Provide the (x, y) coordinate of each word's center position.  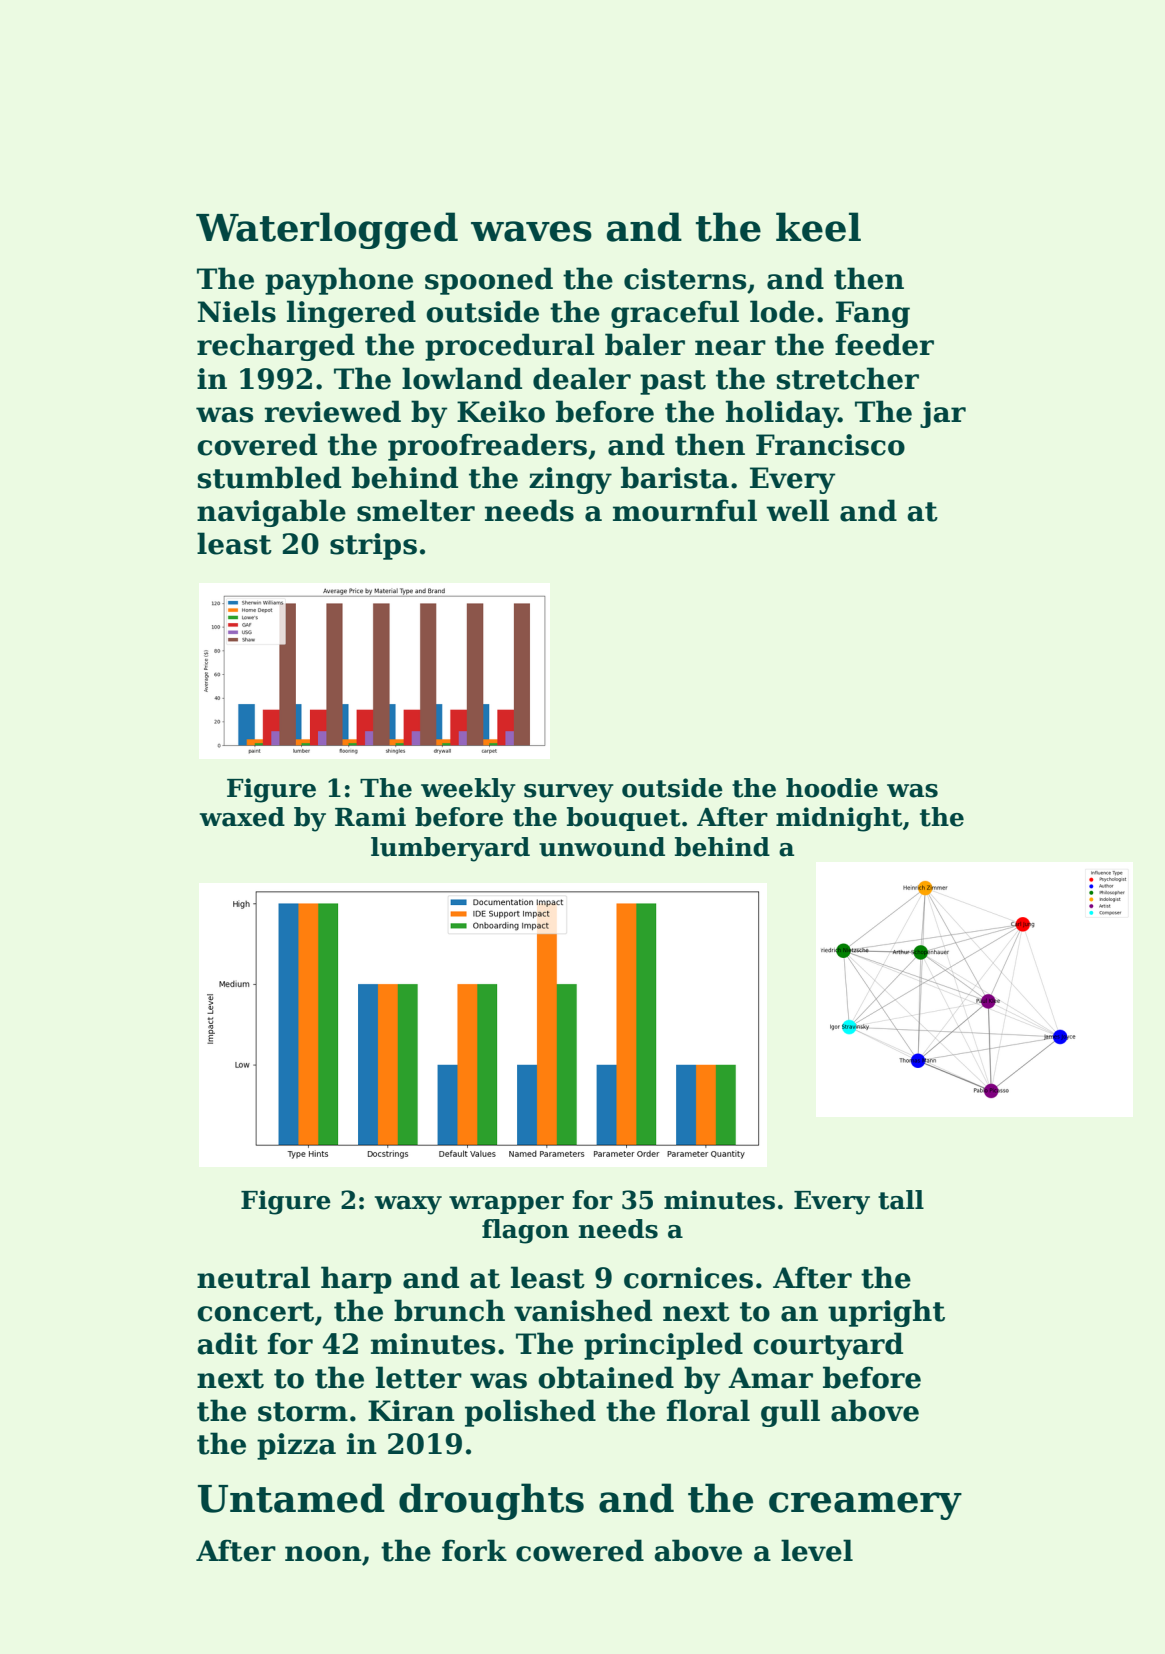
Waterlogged (327, 230)
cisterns (685, 279)
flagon (525, 1231)
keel (818, 227)
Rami (370, 817)
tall (901, 1200)
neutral (253, 1277)
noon (323, 1554)
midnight (839, 819)
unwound (602, 847)
